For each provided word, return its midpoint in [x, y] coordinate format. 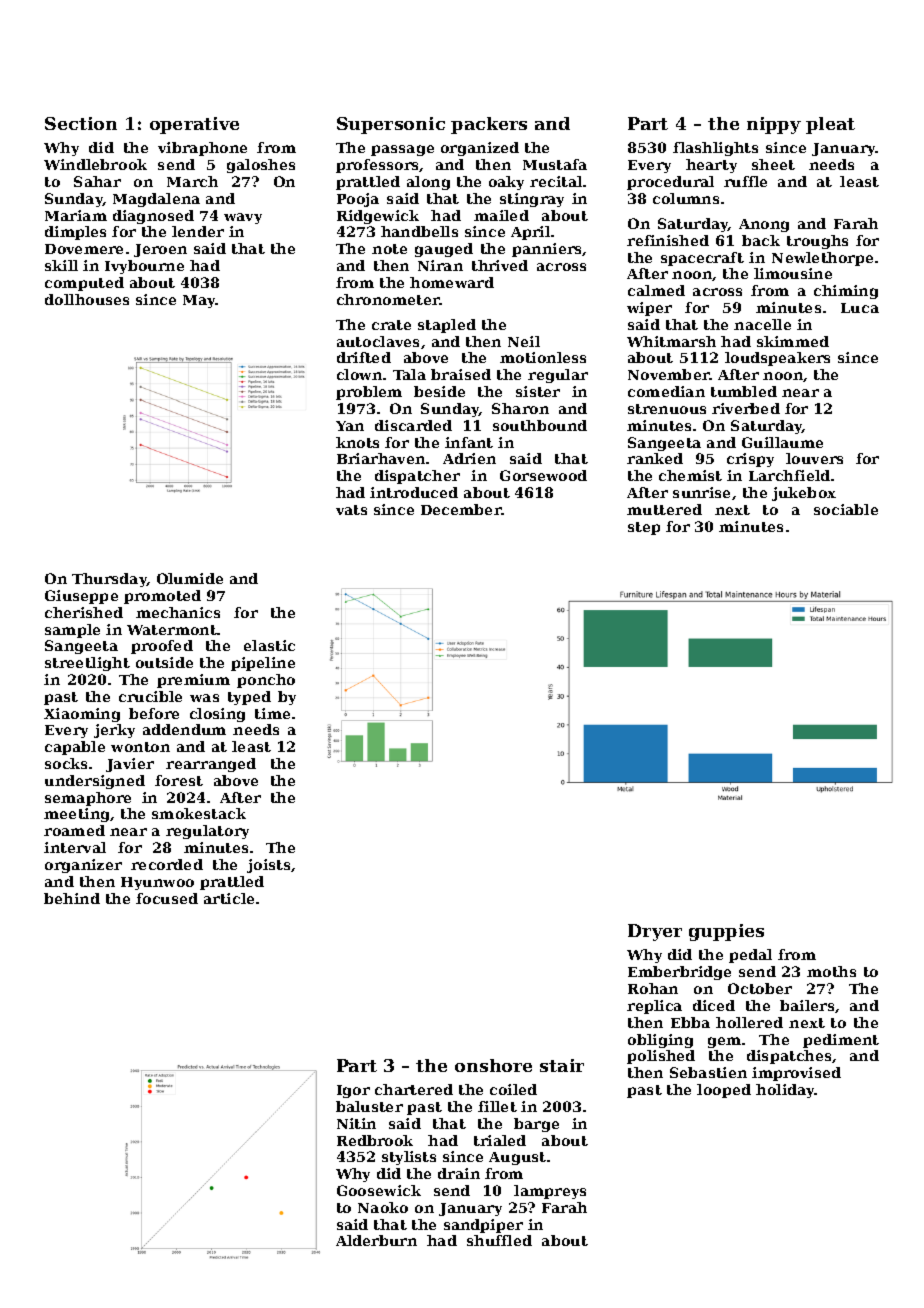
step [644, 528]
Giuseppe [81, 597]
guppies [726, 932]
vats [351, 510]
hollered [749, 1022]
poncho [266, 681]
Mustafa [555, 164]
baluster [369, 1106]
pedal [750, 956]
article [229, 898]
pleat [830, 125]
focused [167, 898]
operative [194, 125]
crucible [150, 696]
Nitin [356, 1123]
